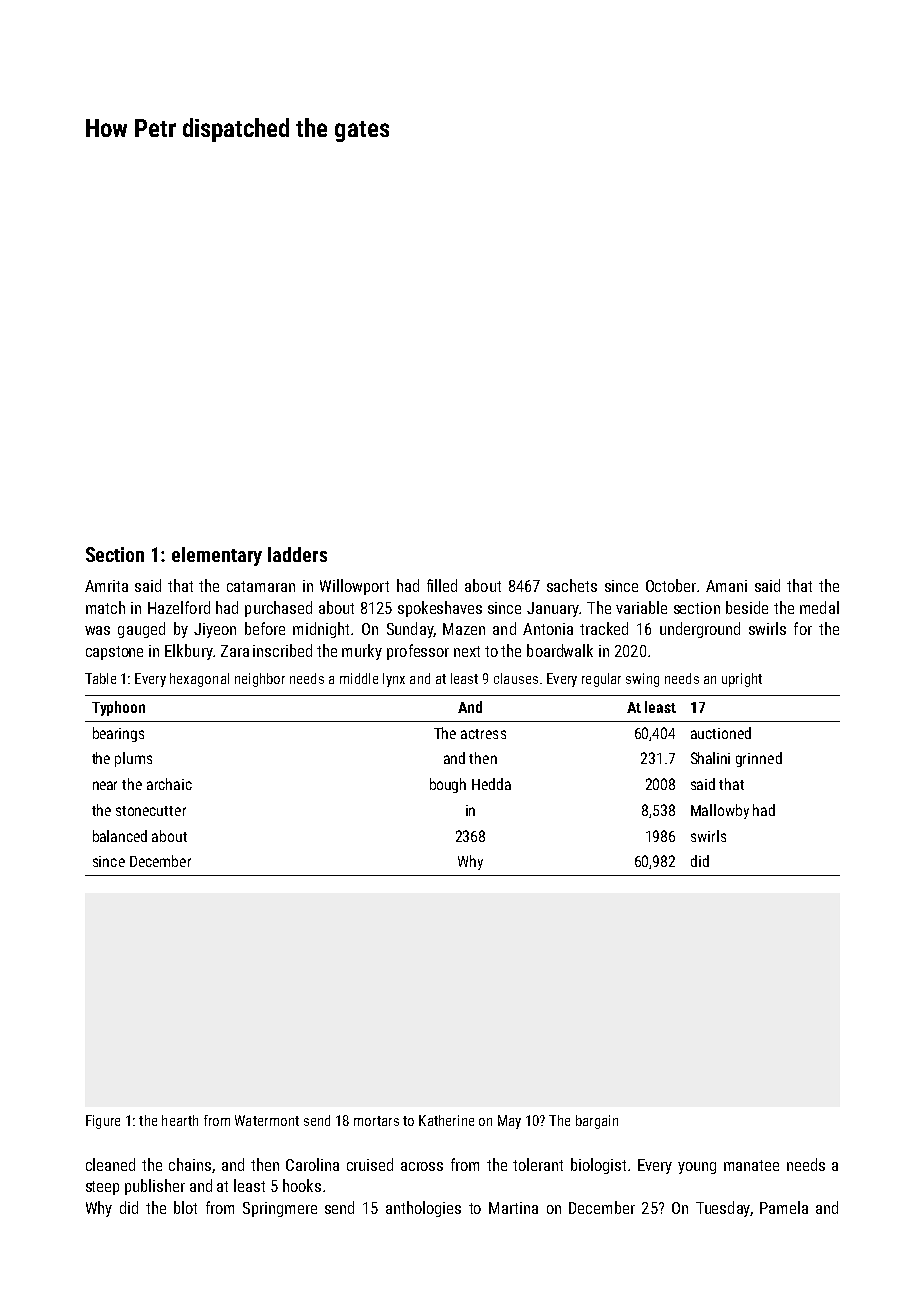  Describe the element at coordinates (169, 784) in the screenshot. I see `archaic` at that location.
